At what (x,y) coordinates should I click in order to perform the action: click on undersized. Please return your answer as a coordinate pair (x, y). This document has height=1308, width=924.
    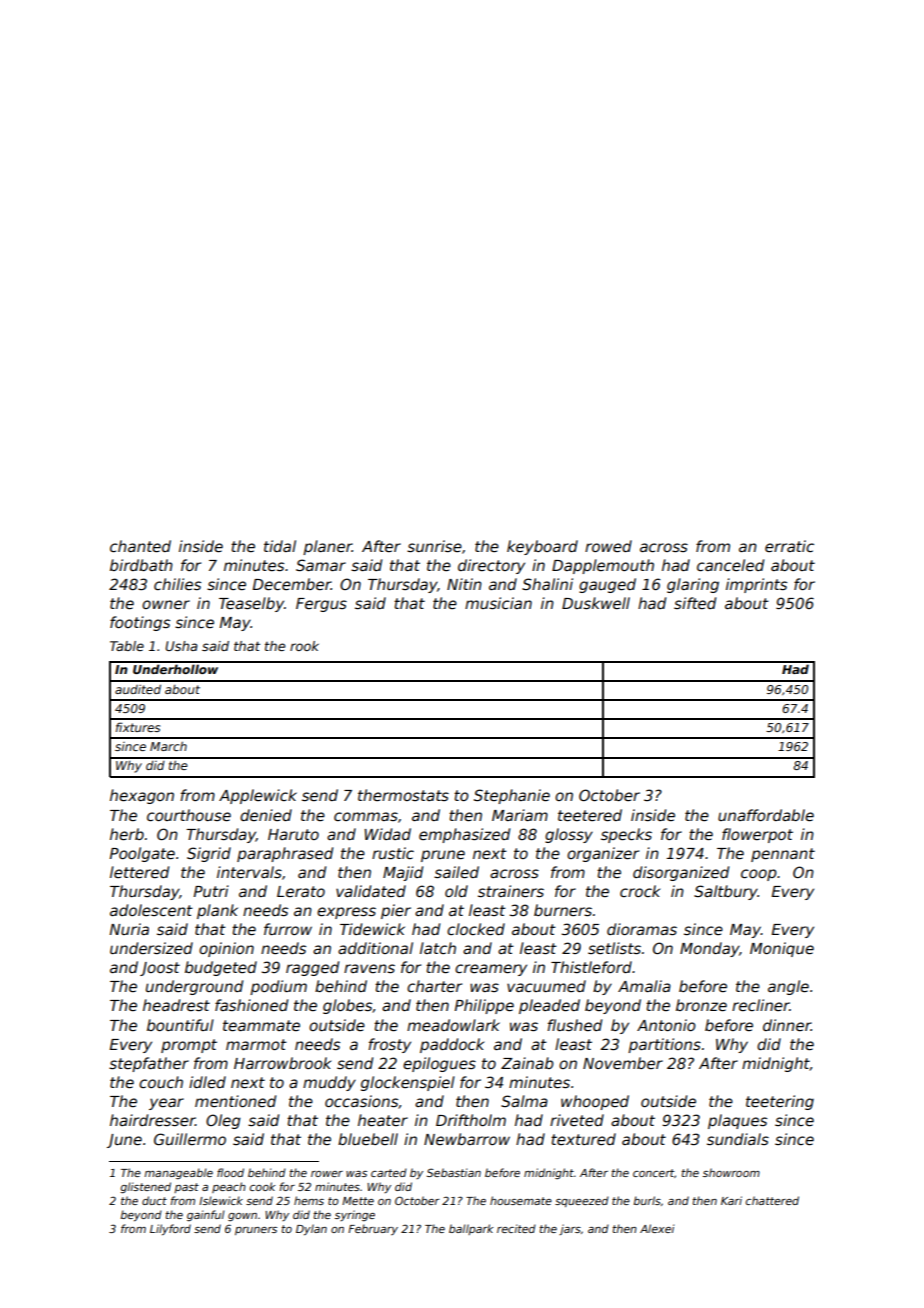
    Looking at the image, I should click on (151, 948).
